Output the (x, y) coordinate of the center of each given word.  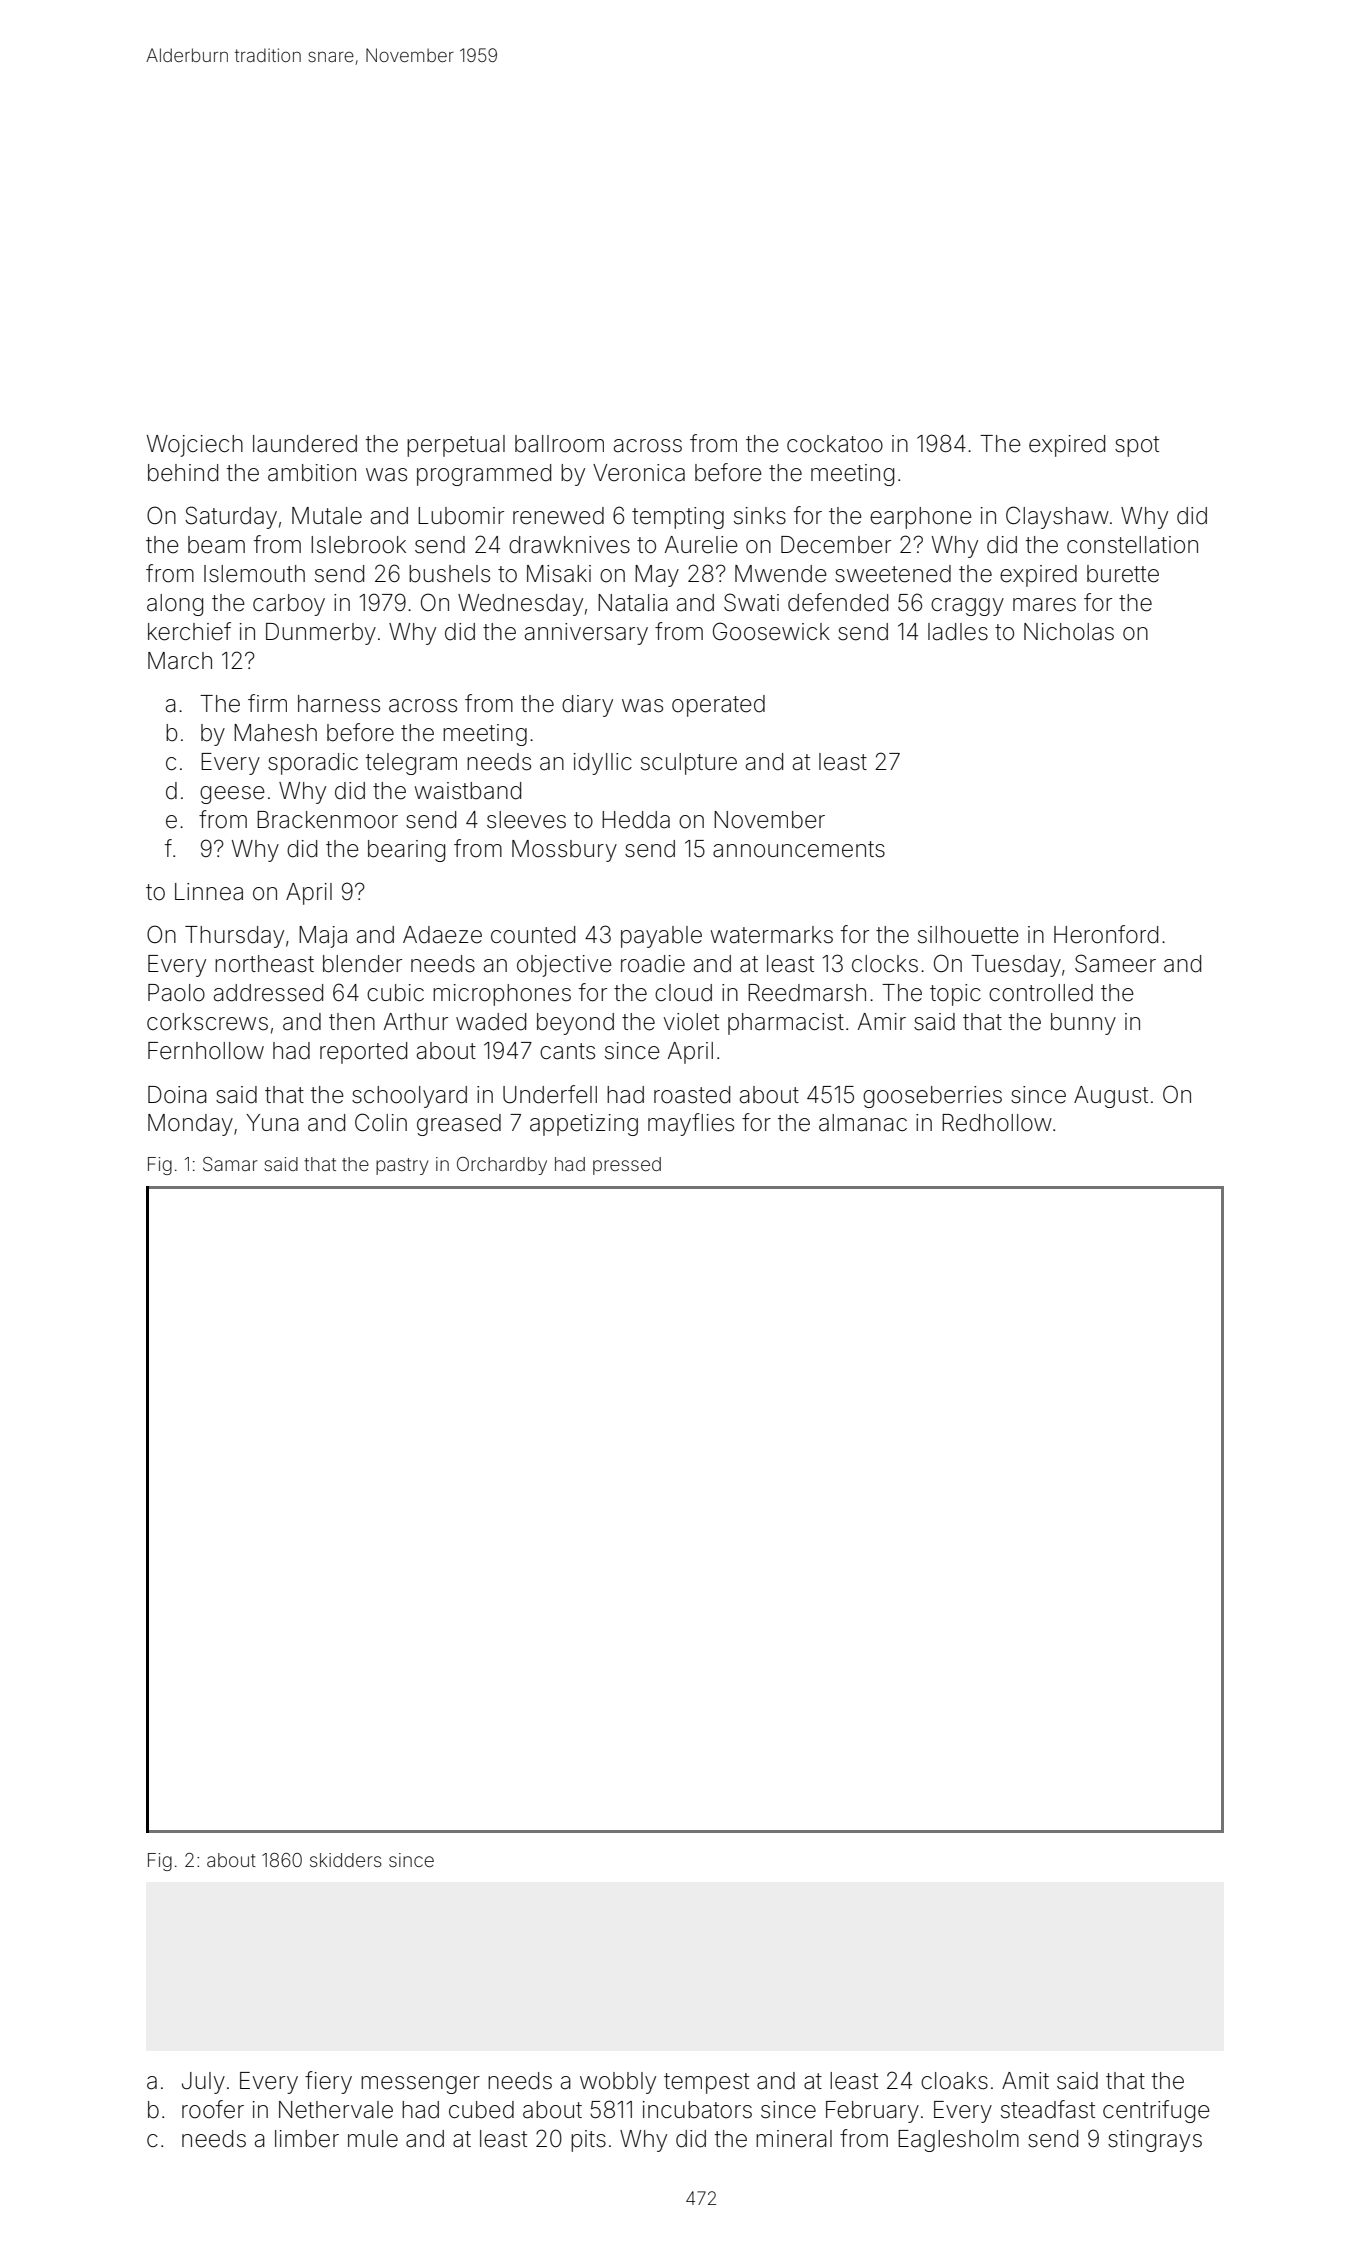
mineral (794, 2139)
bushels (449, 574)
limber (307, 2139)
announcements (799, 849)
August (1111, 1097)
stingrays (1155, 2141)
